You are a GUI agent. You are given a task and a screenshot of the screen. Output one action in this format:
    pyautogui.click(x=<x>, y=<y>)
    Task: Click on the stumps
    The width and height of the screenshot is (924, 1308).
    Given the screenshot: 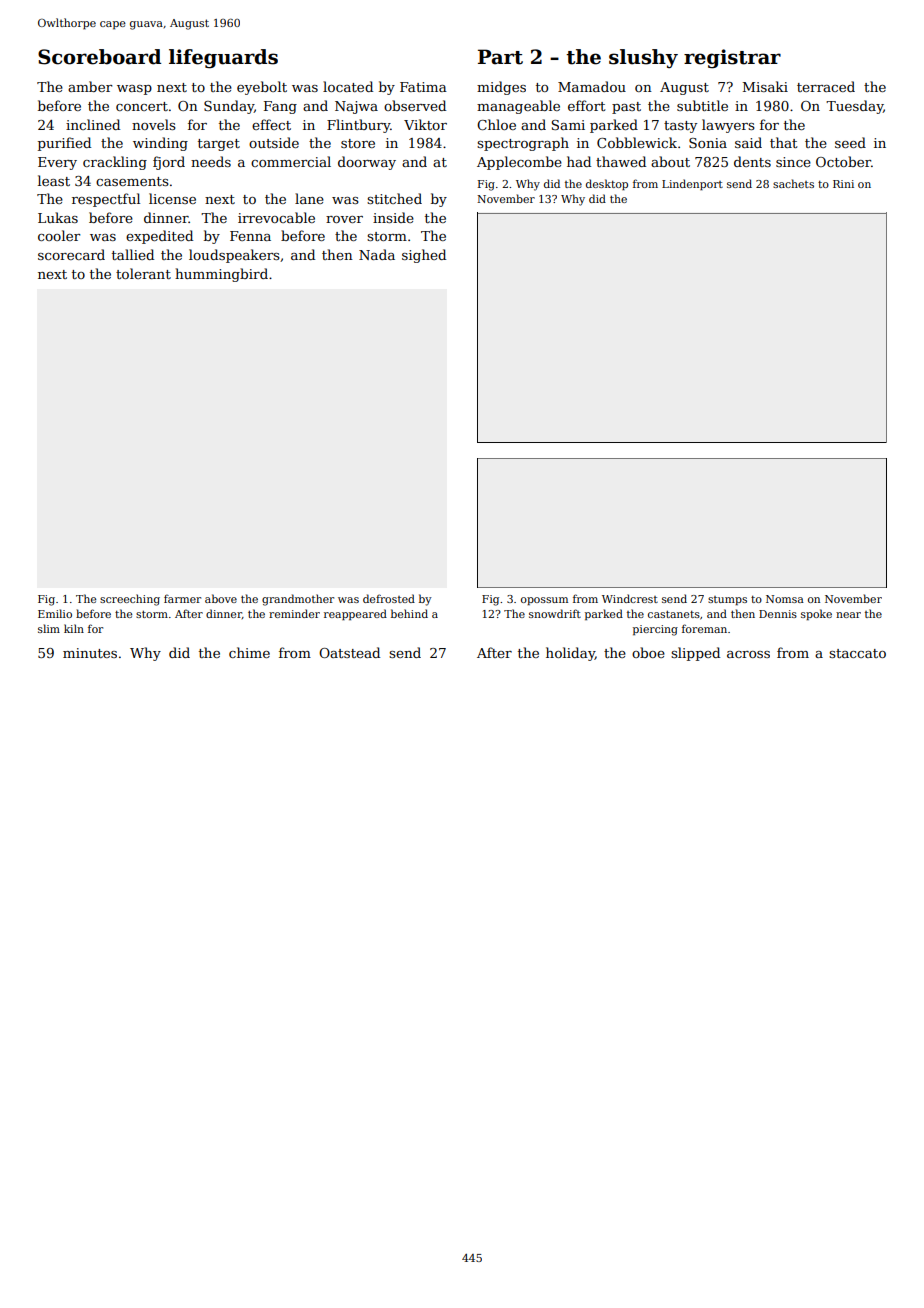 What is the action you would take?
    pyautogui.click(x=727, y=600)
